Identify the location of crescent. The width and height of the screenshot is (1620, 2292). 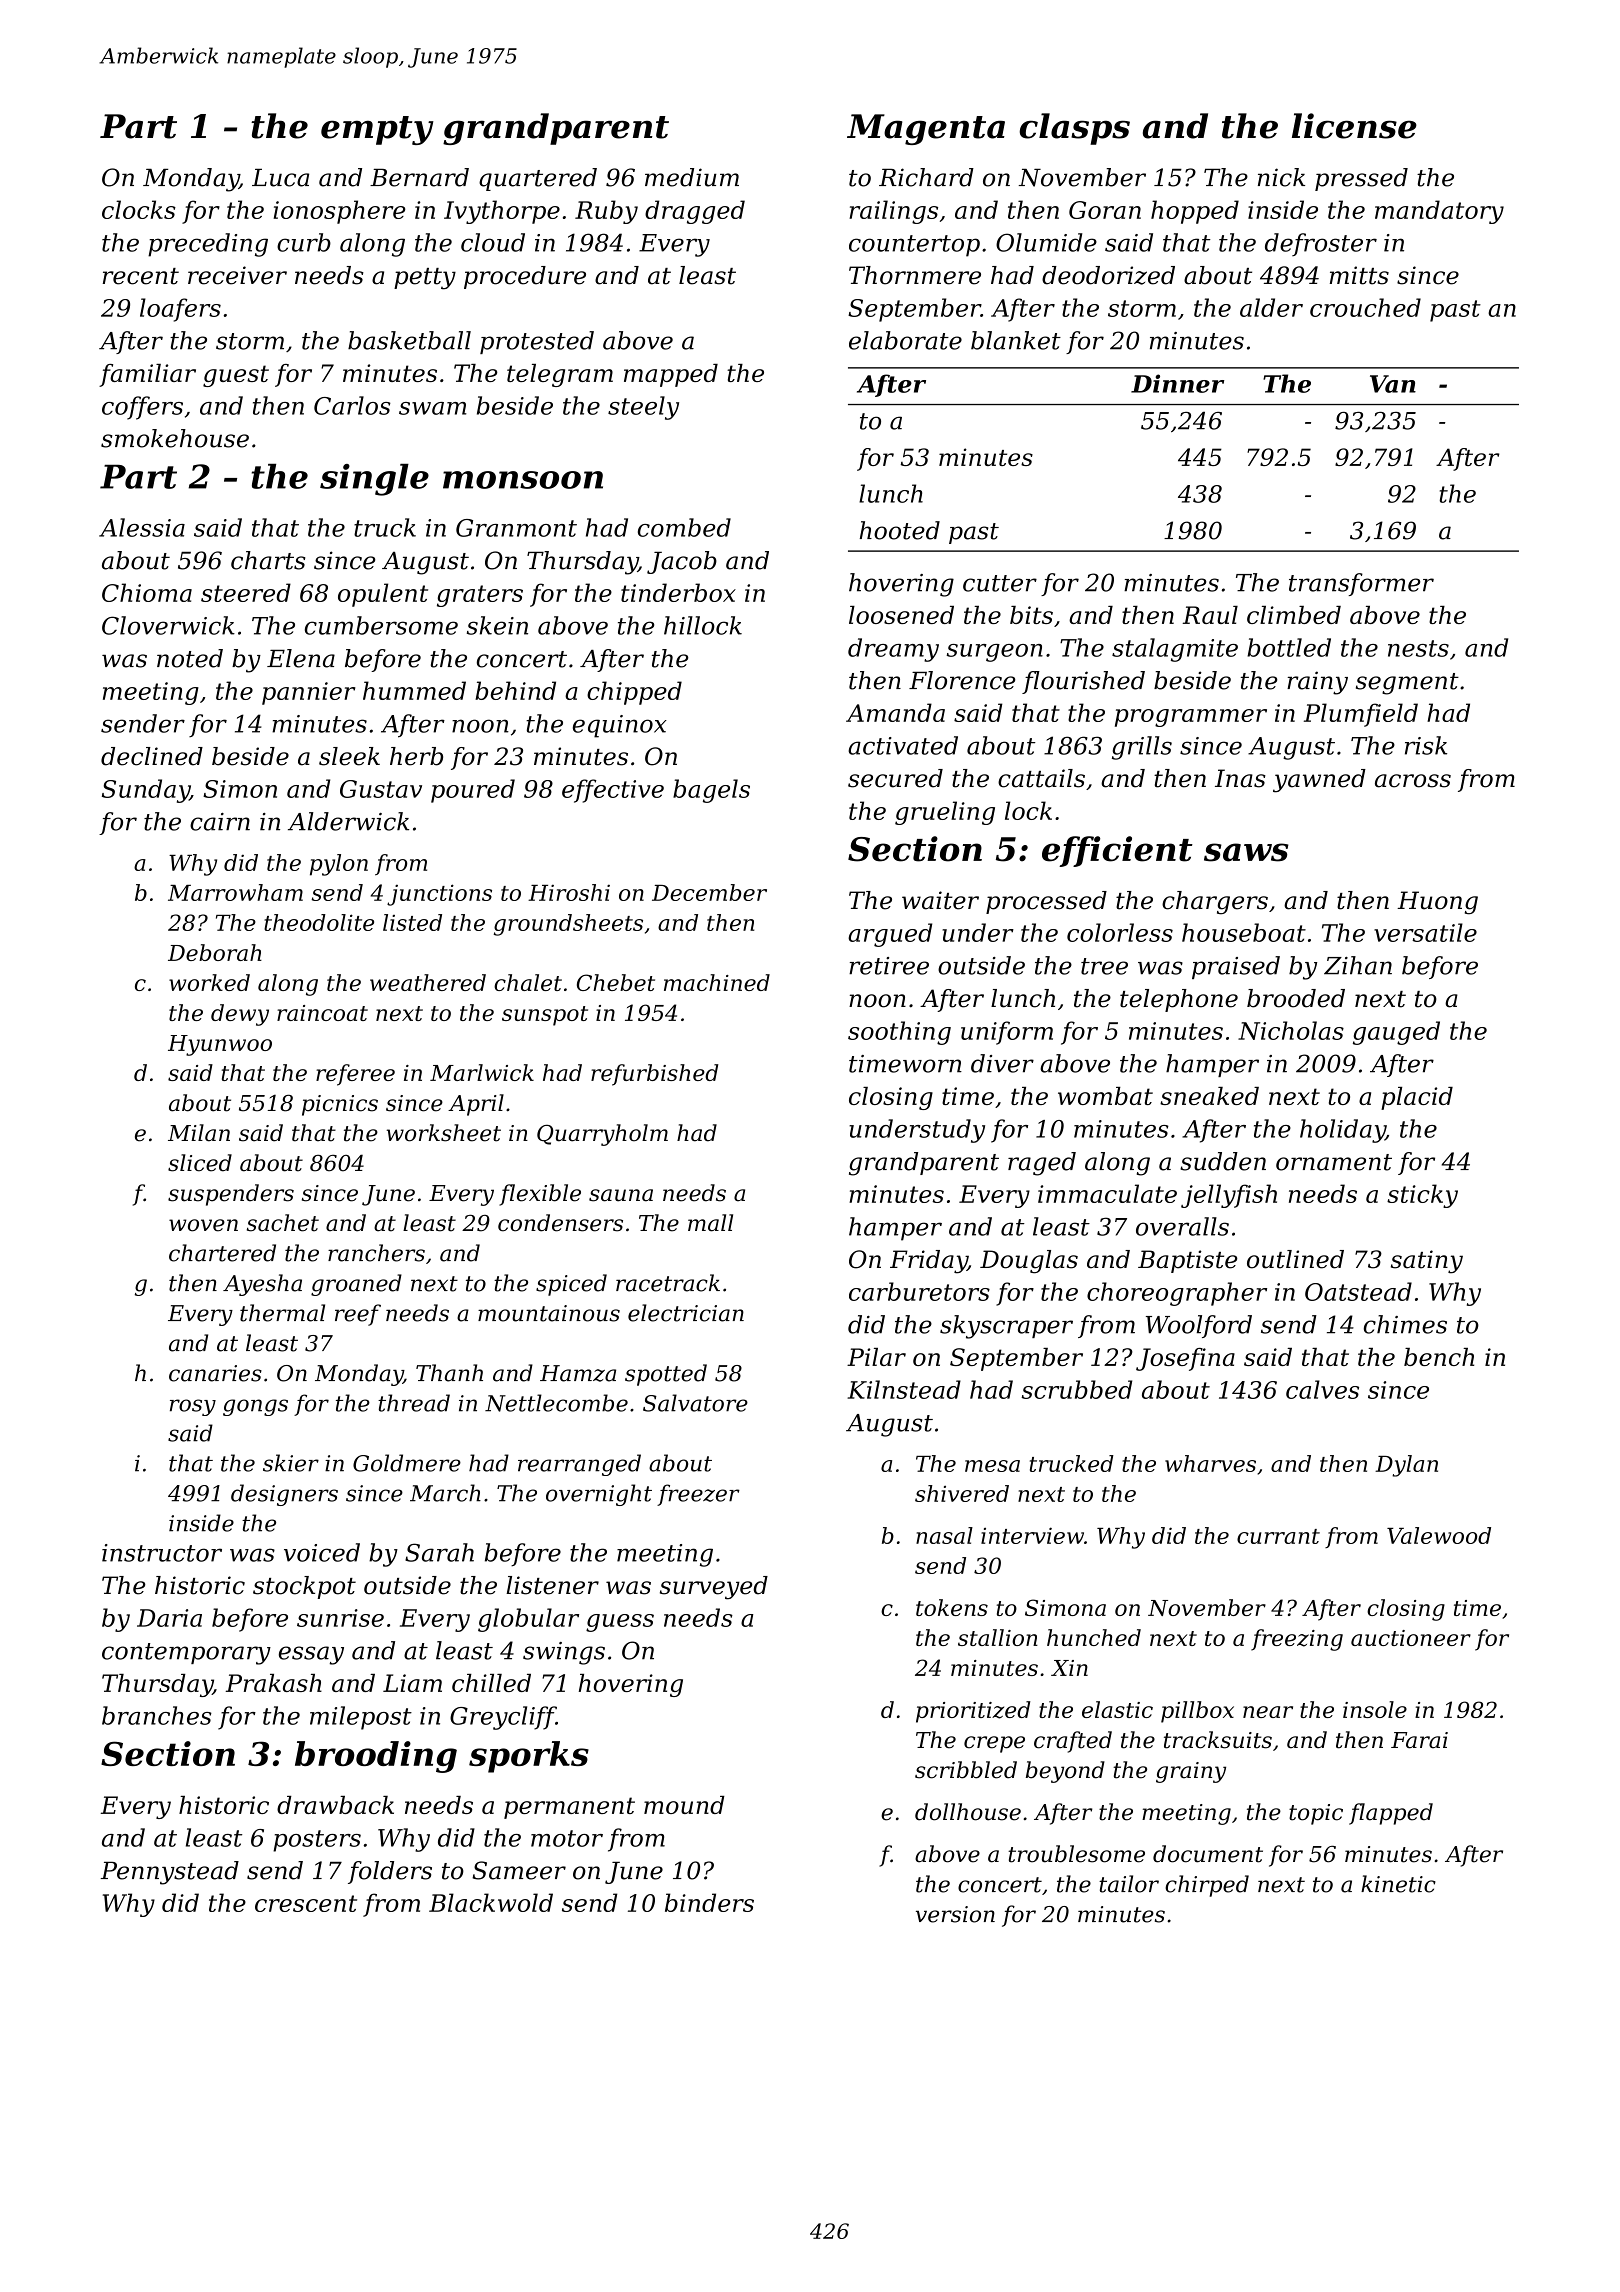
(306, 1903).
